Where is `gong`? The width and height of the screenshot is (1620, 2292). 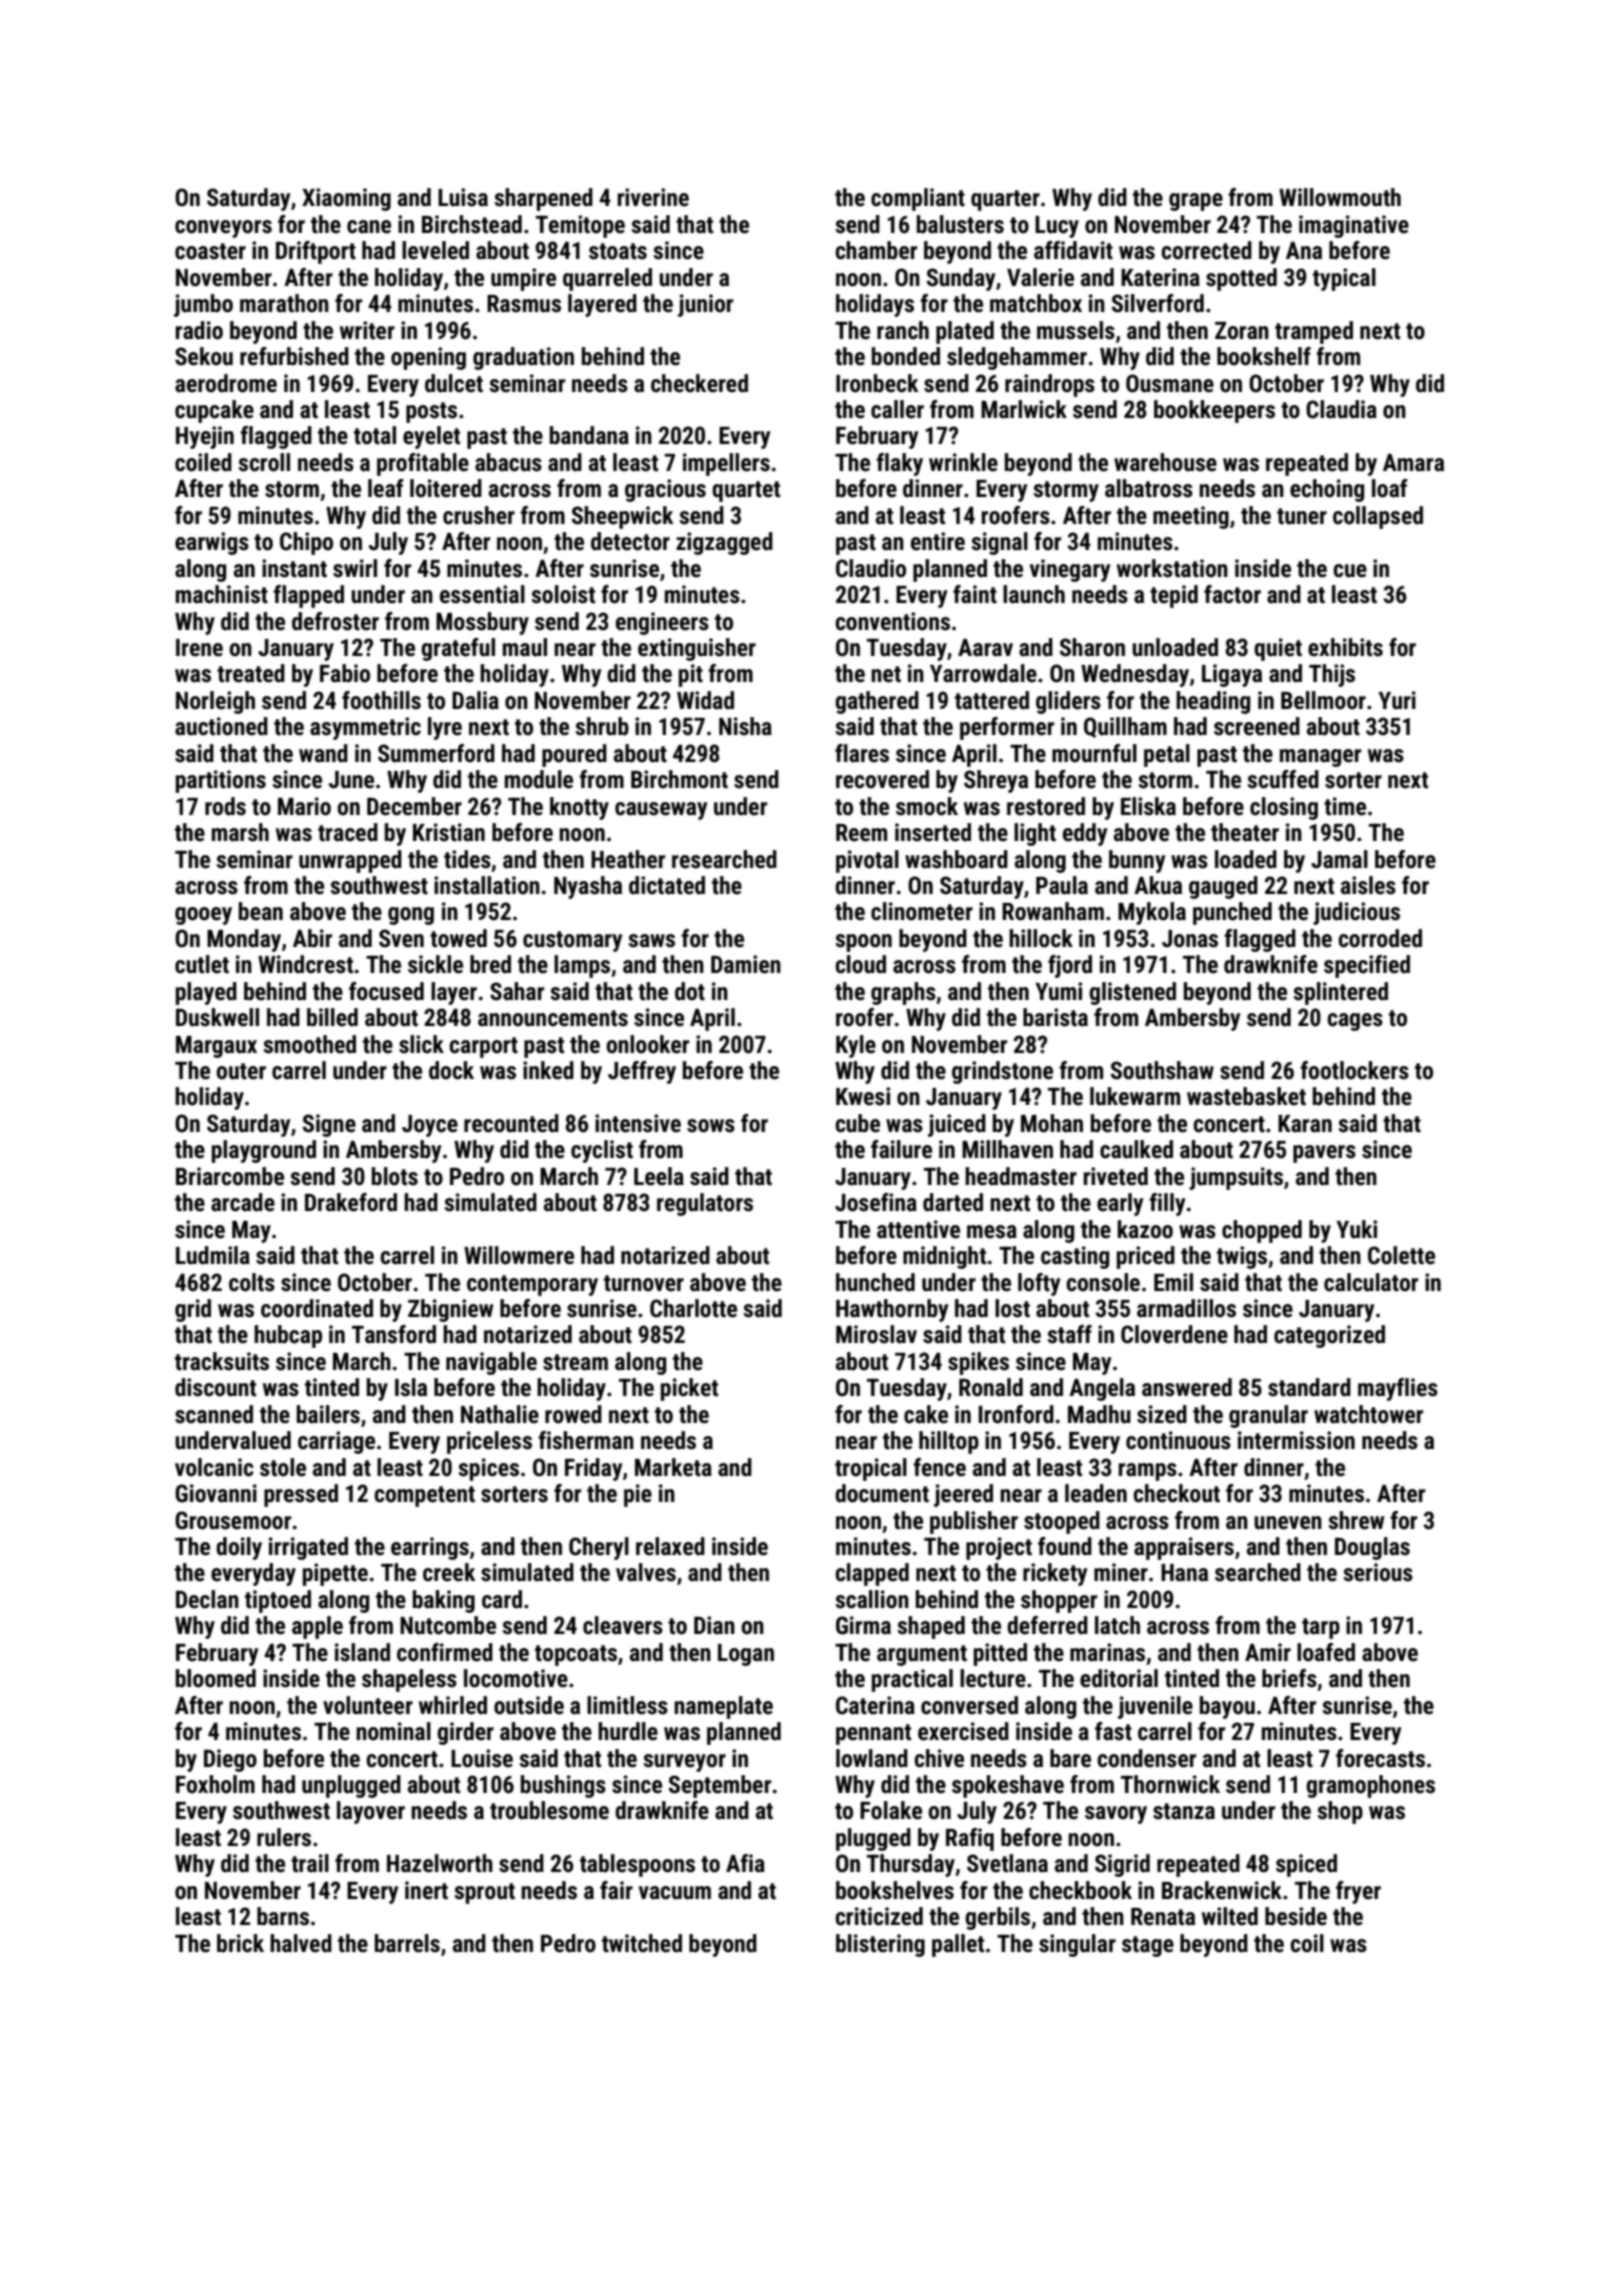 gong is located at coordinates (411, 916).
